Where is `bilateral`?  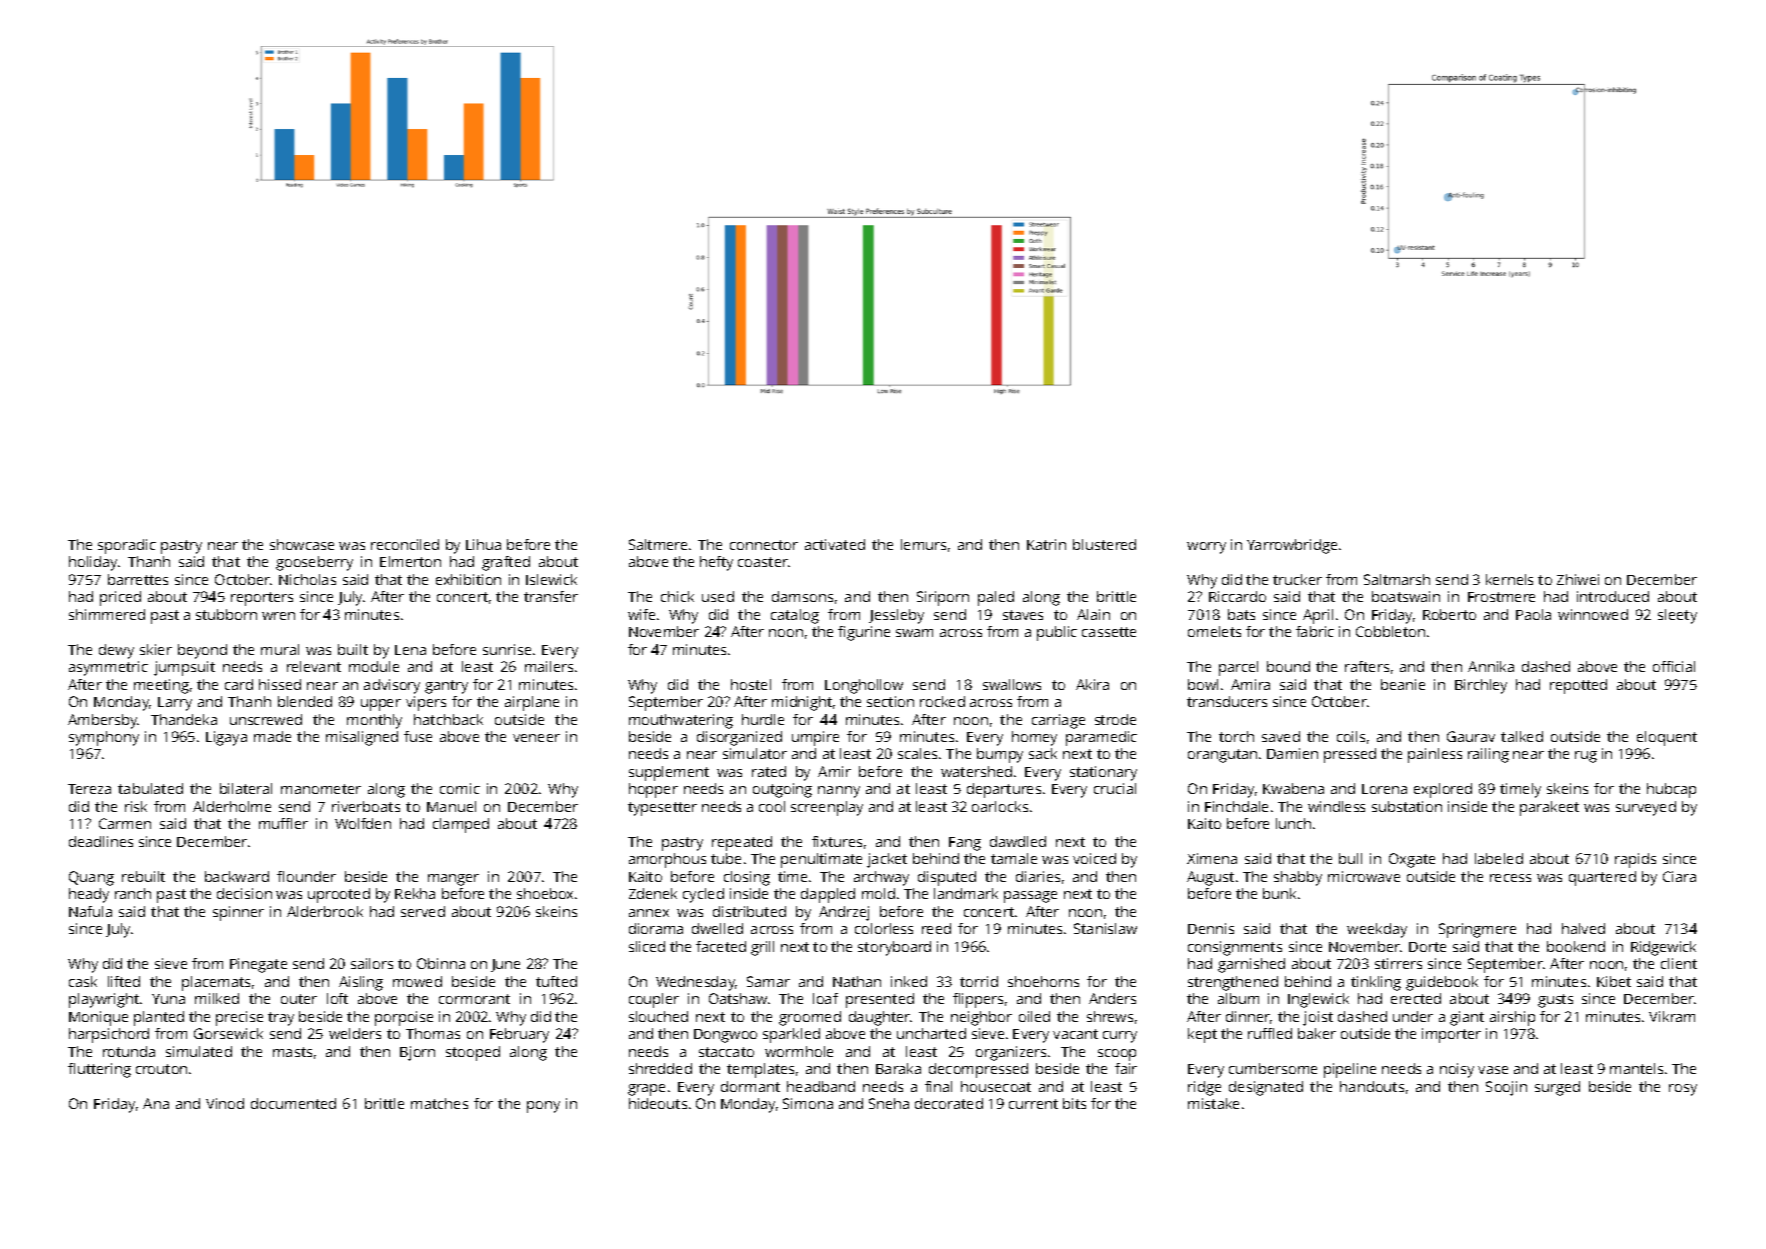 bilateral is located at coordinates (246, 788).
